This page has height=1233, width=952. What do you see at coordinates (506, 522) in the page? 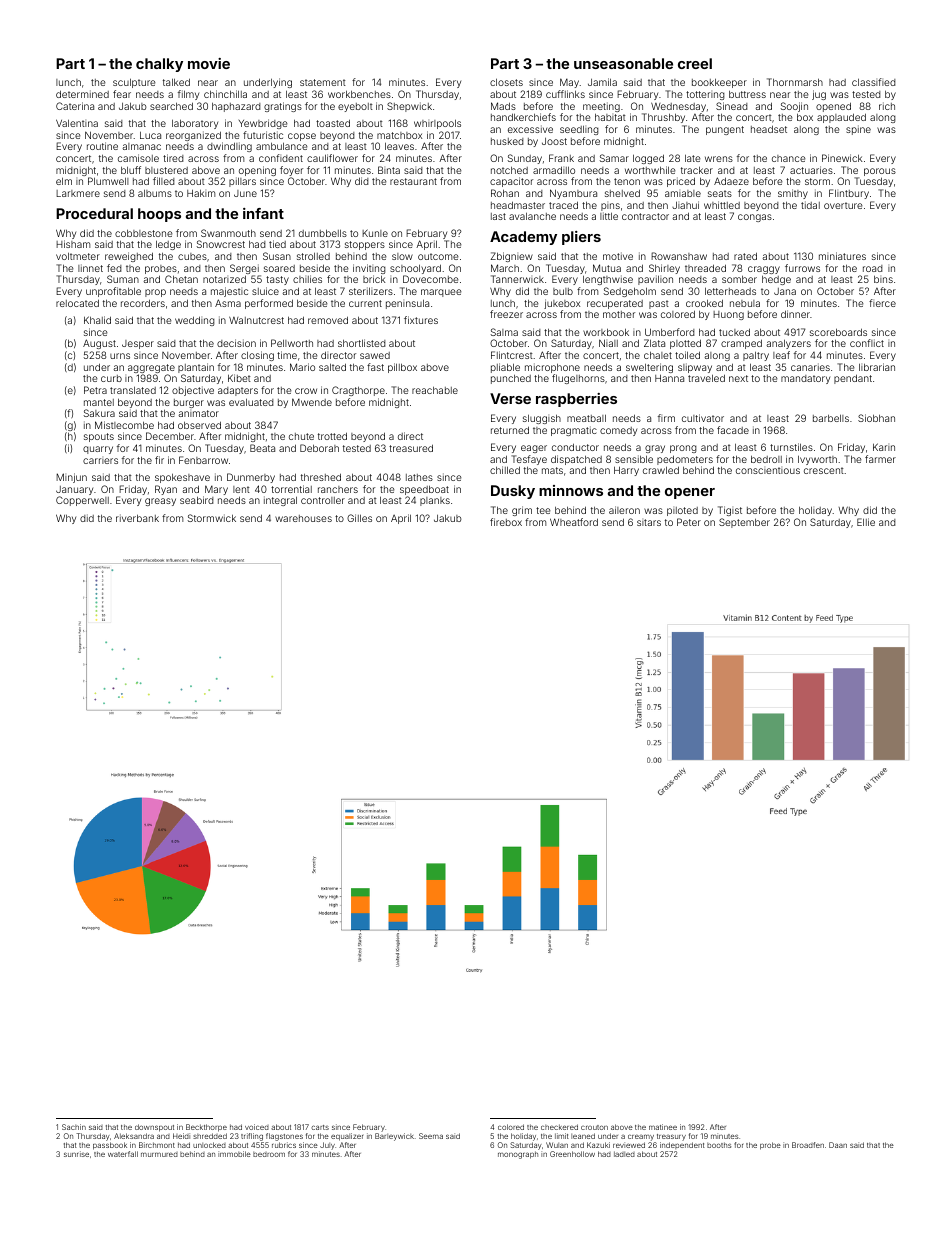
I see `firebox` at bounding box center [506, 522].
